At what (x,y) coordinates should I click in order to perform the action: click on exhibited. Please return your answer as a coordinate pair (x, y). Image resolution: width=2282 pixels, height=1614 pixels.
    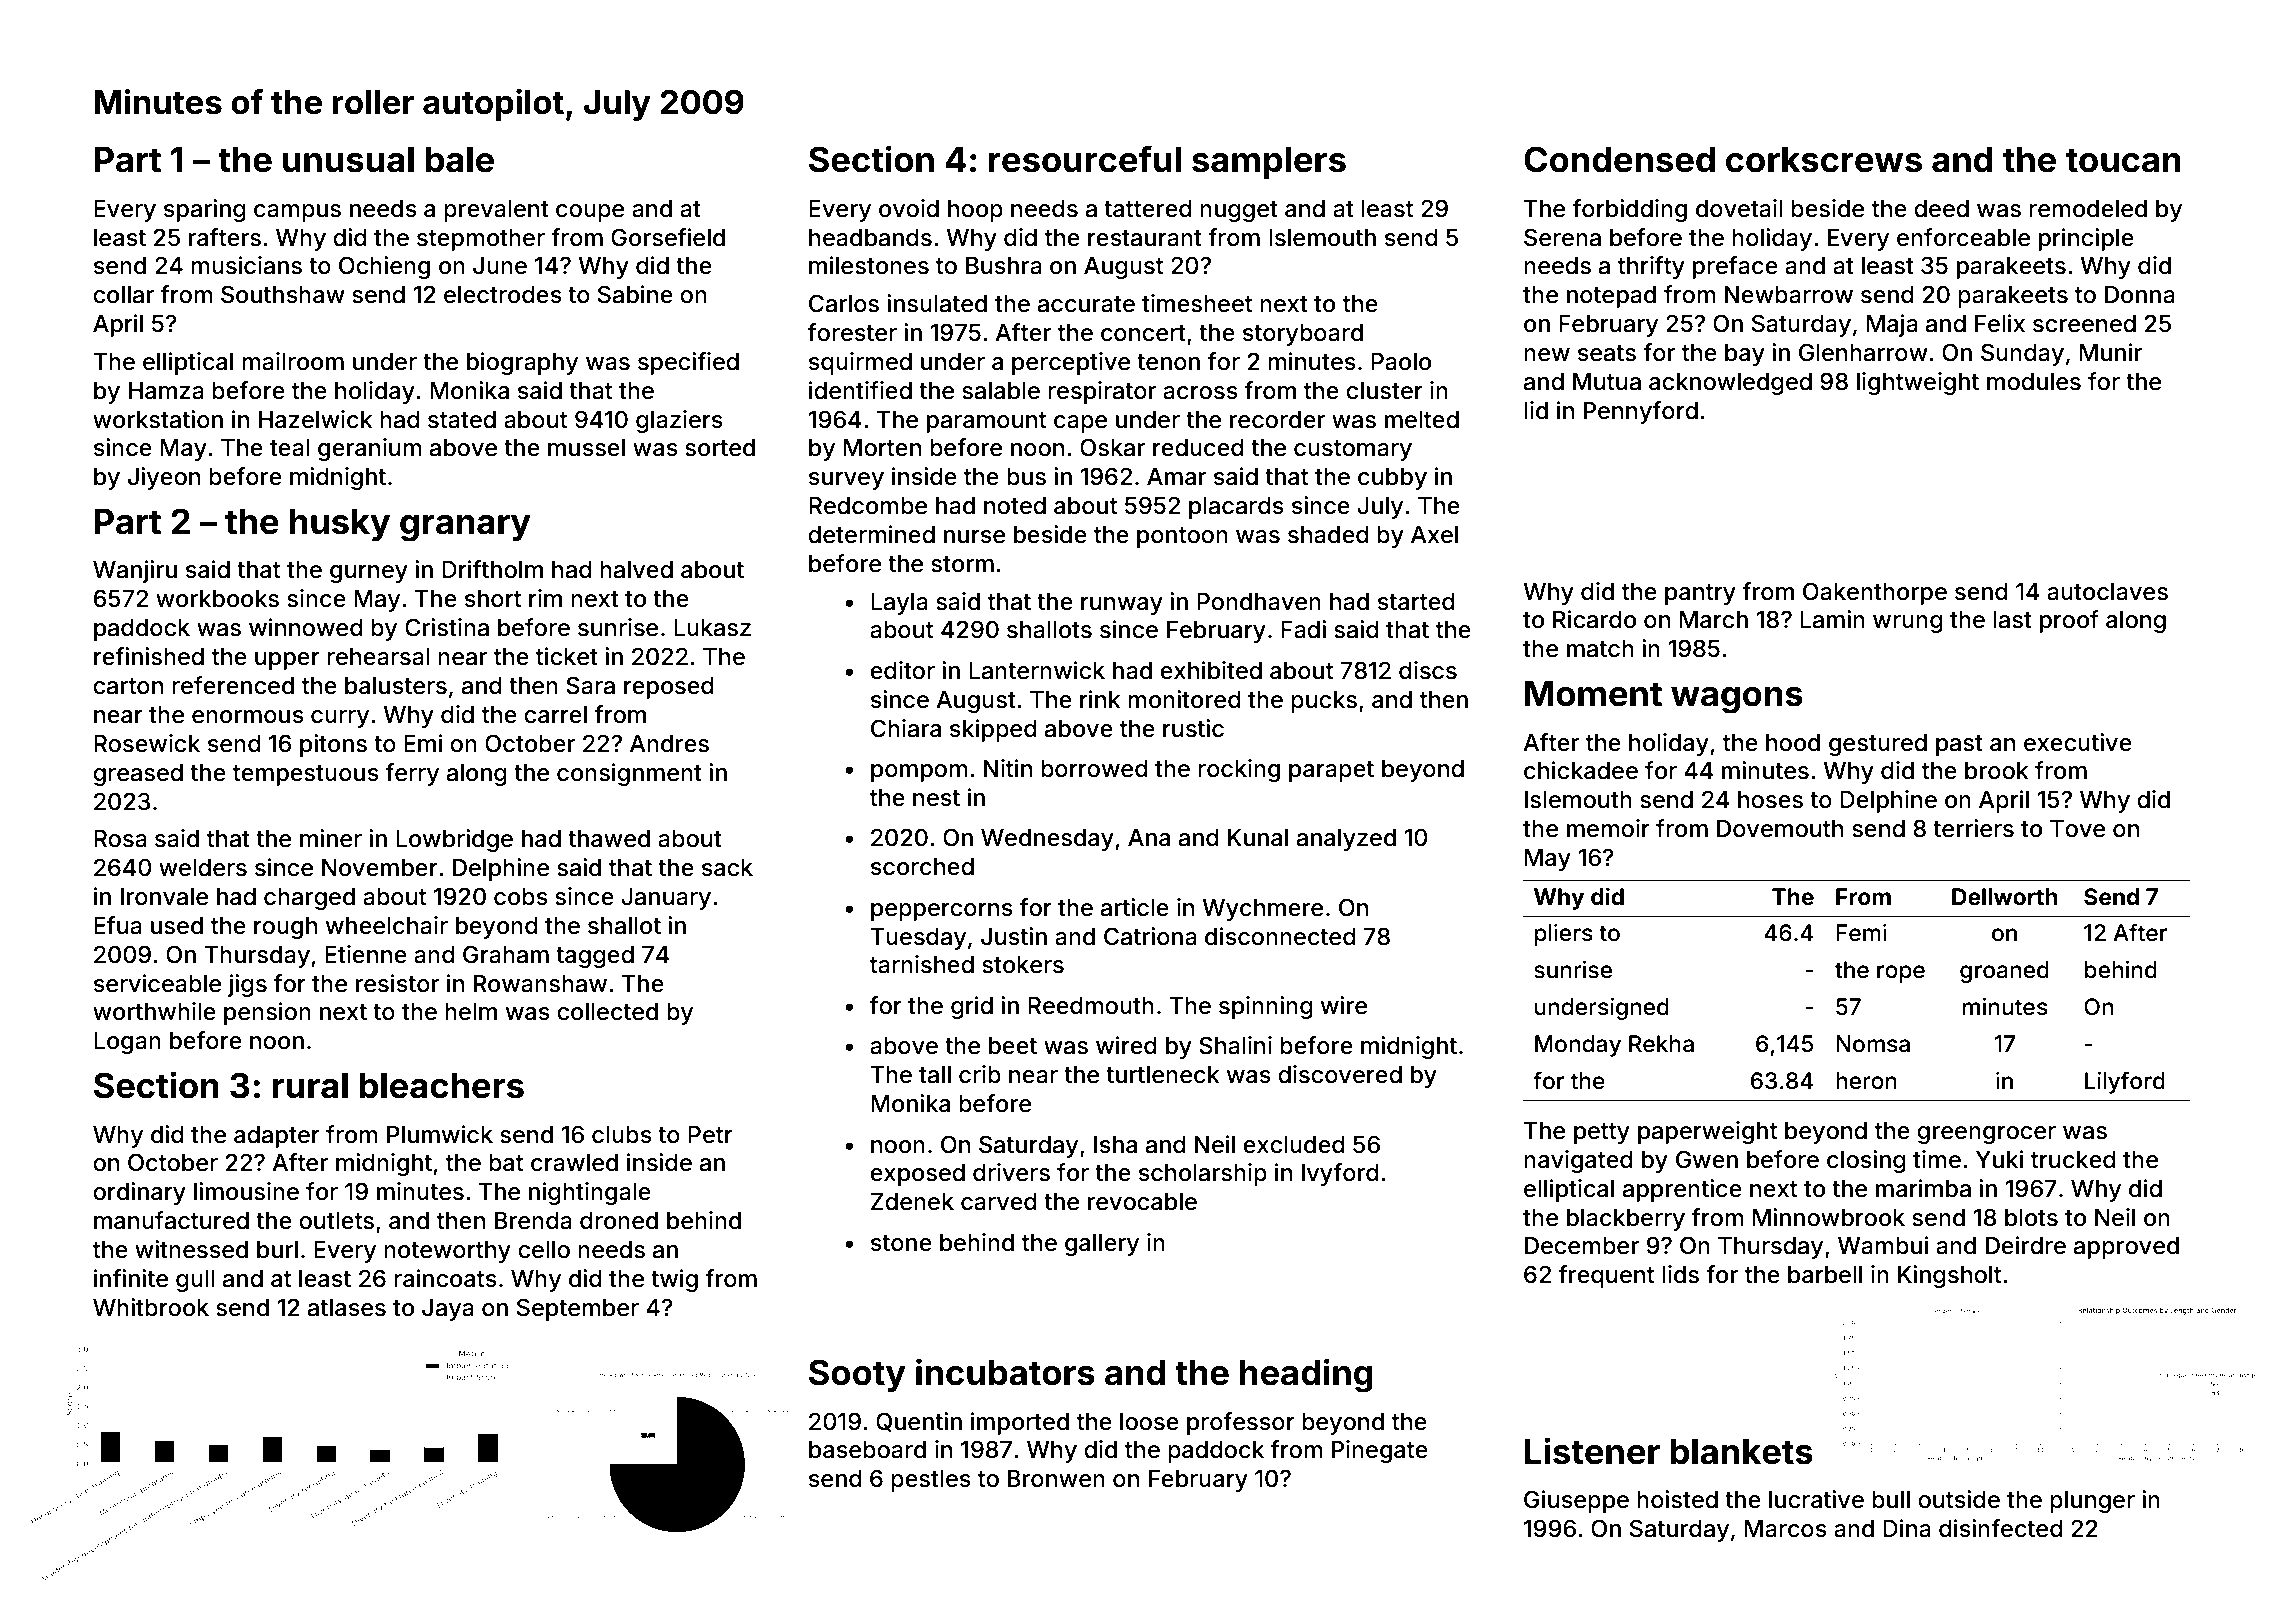
    Looking at the image, I should click on (1211, 670).
